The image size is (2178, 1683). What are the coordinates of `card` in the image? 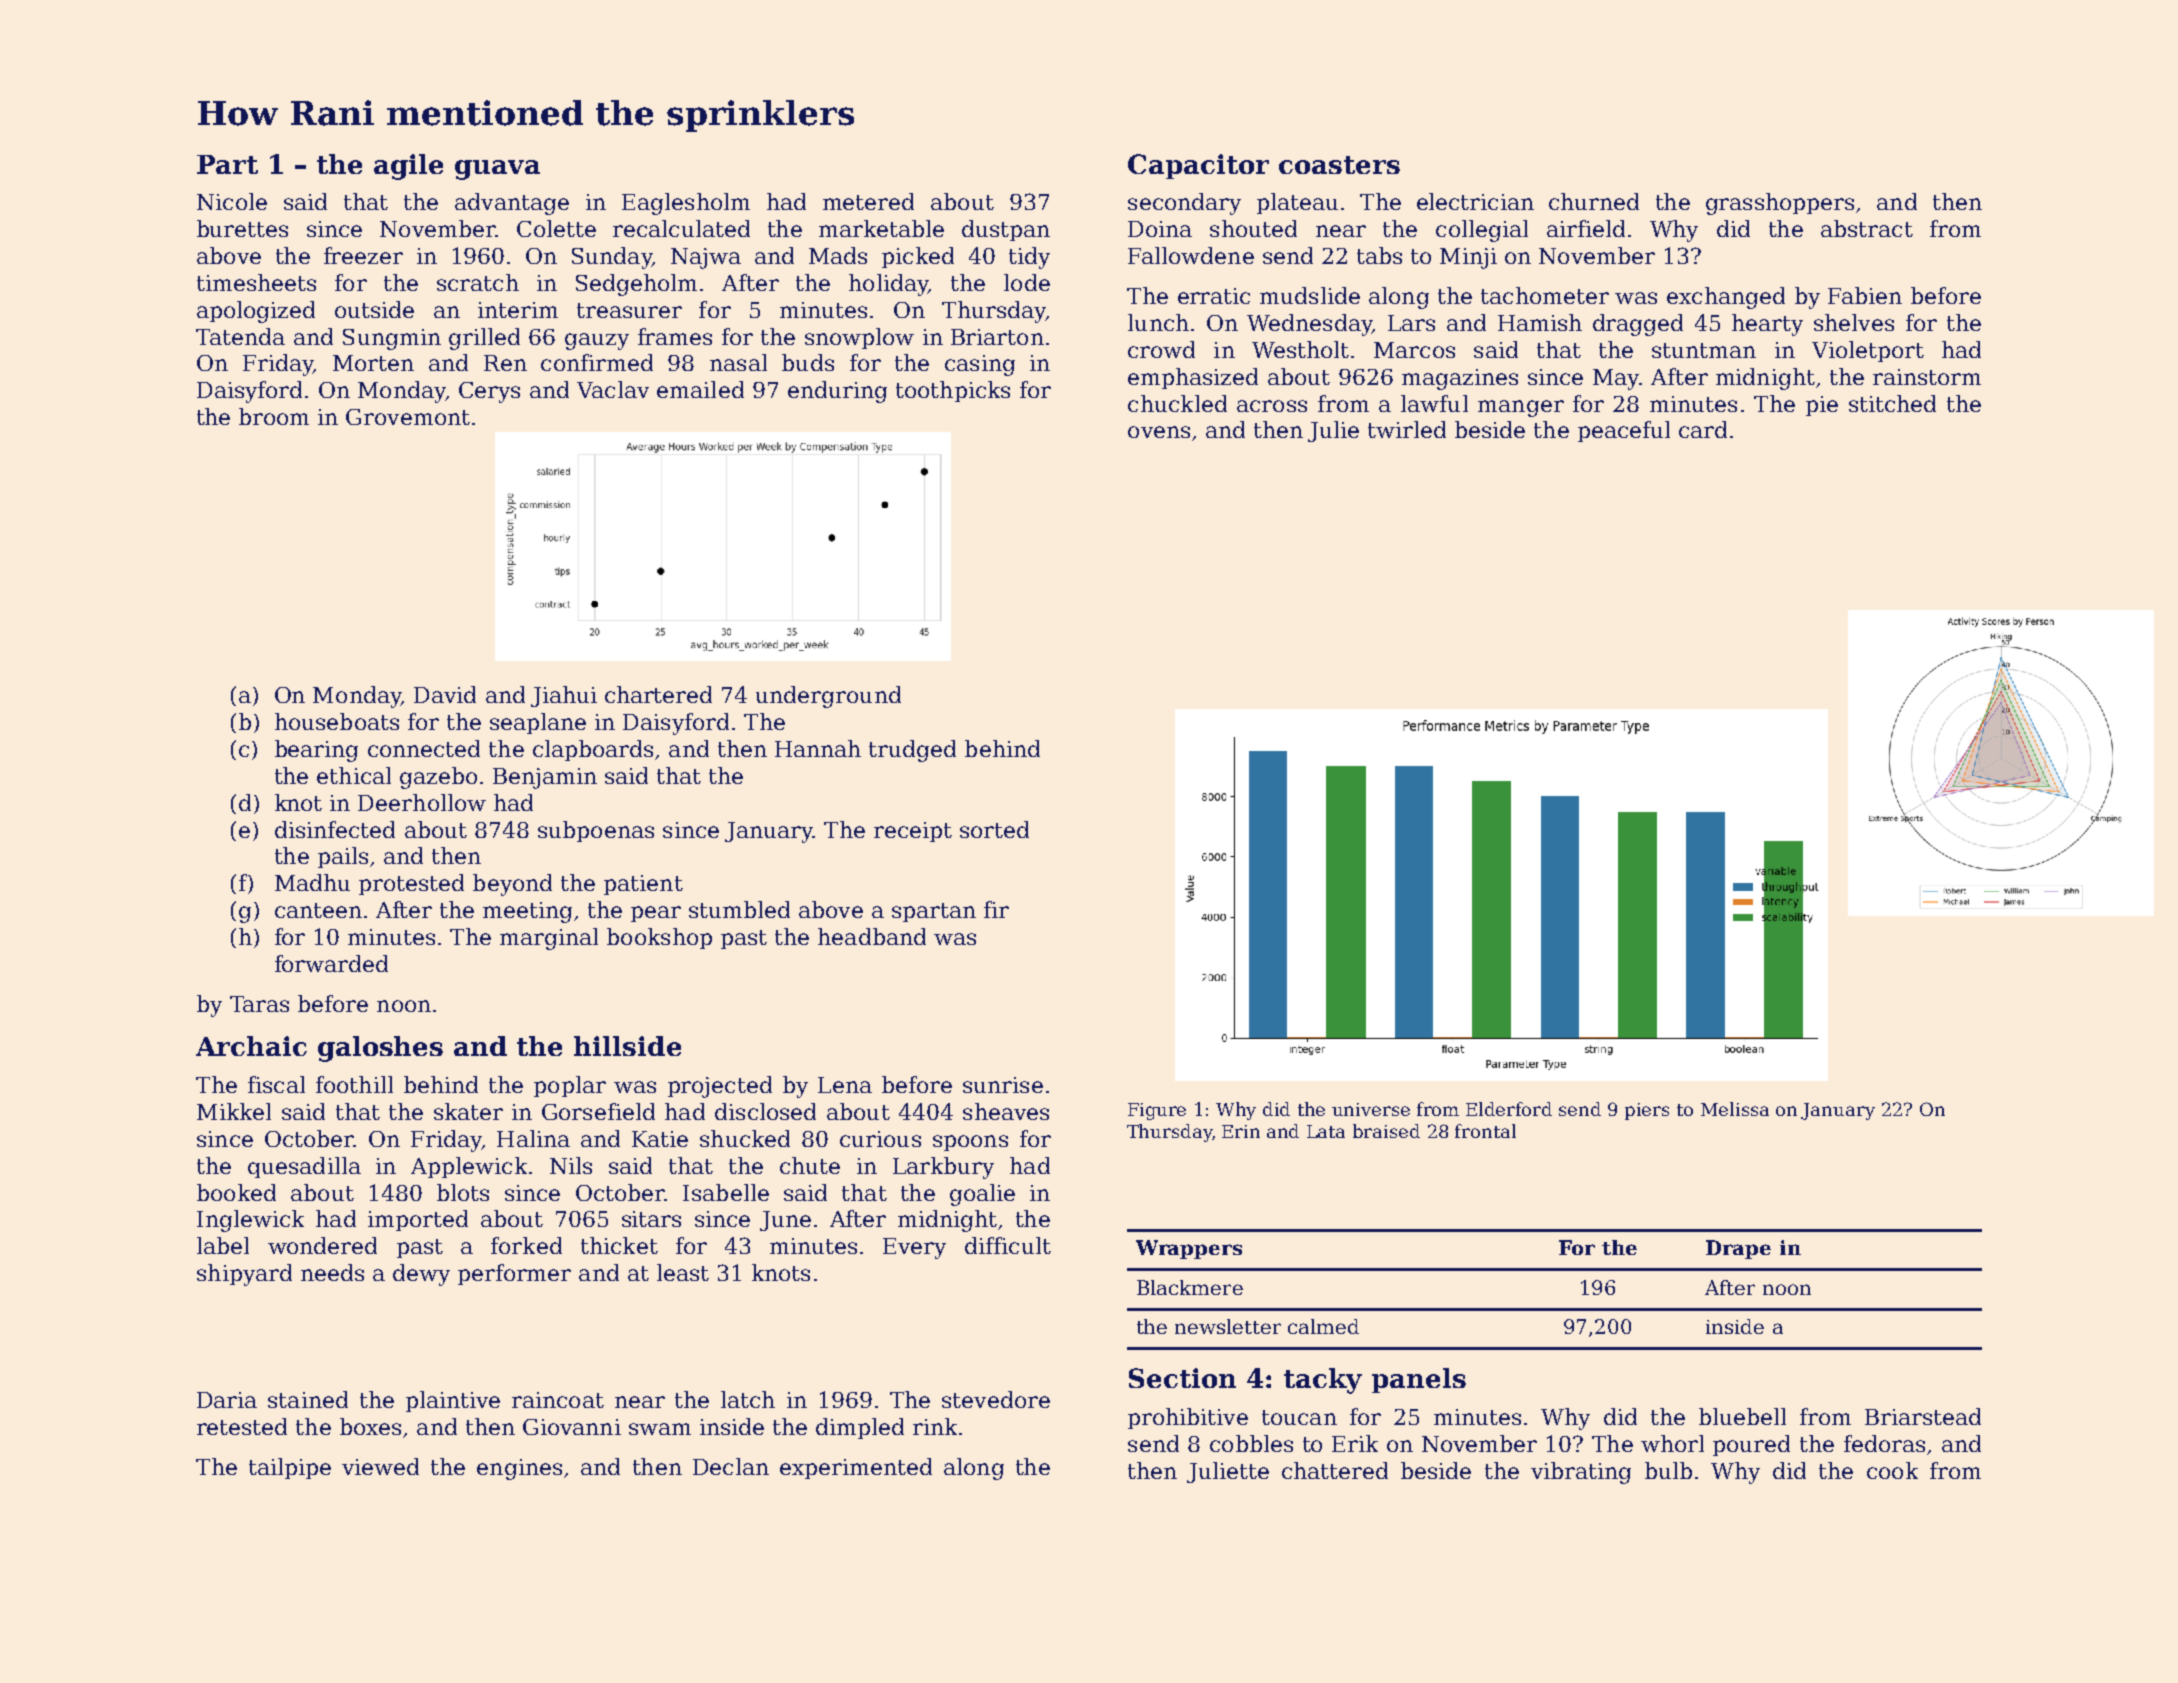 It's located at (1703, 429).
